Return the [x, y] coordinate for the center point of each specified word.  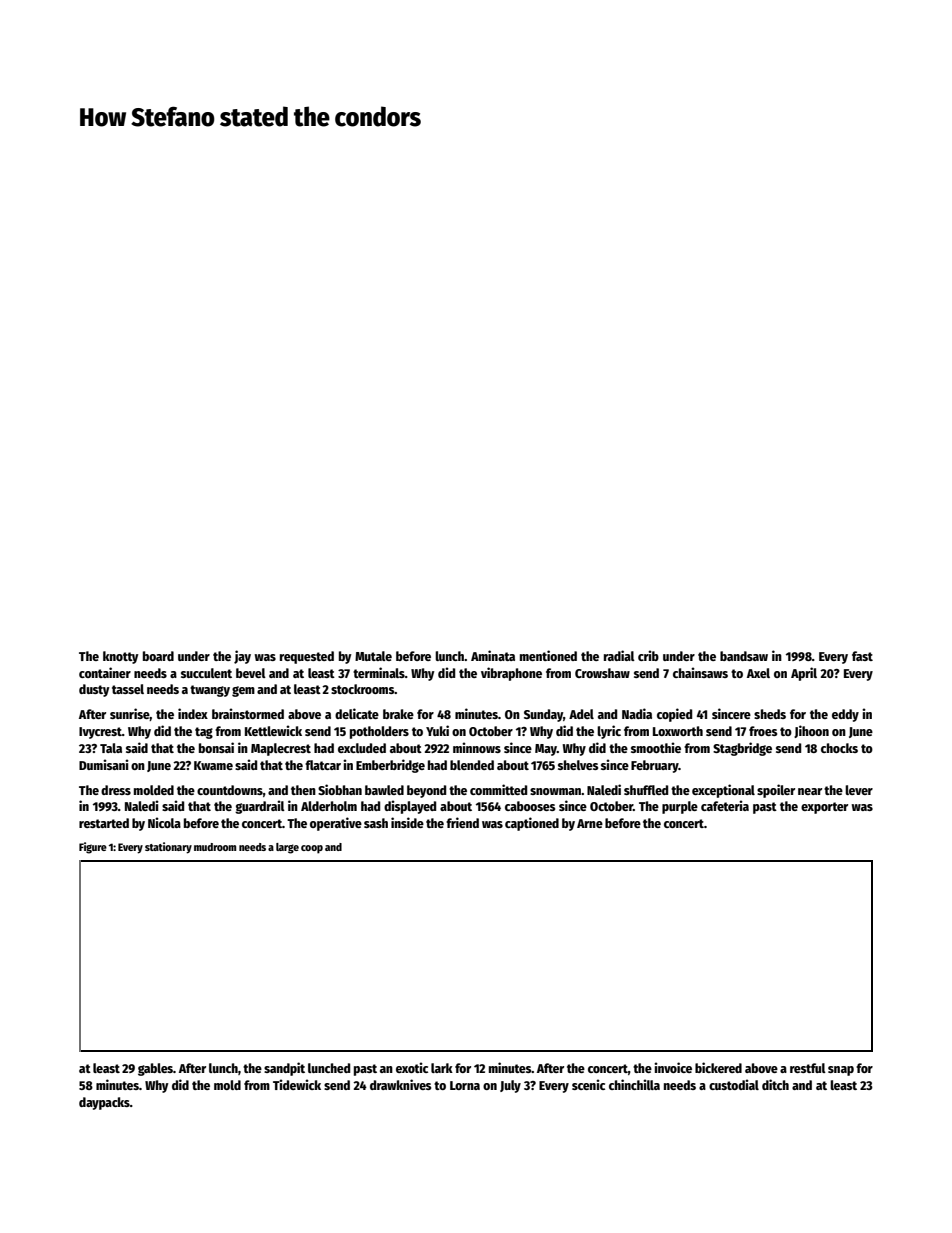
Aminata [493, 655]
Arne [590, 823]
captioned [532, 824]
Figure [93, 848]
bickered [718, 1067]
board [158, 656]
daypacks [104, 1103]
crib [648, 655]
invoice [673, 1067]
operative [336, 824]
